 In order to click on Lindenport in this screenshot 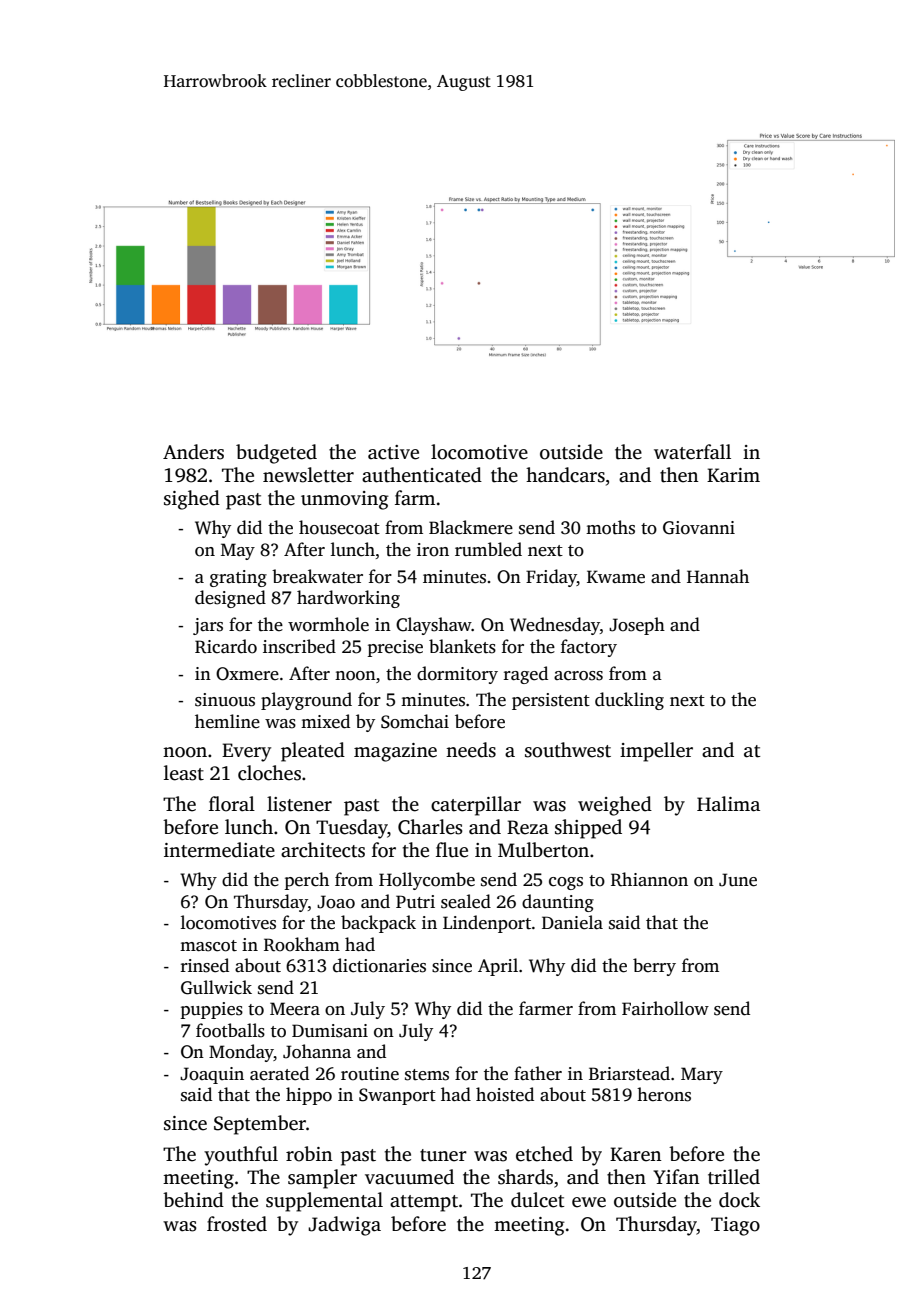, I will do `click(487, 924)`.
